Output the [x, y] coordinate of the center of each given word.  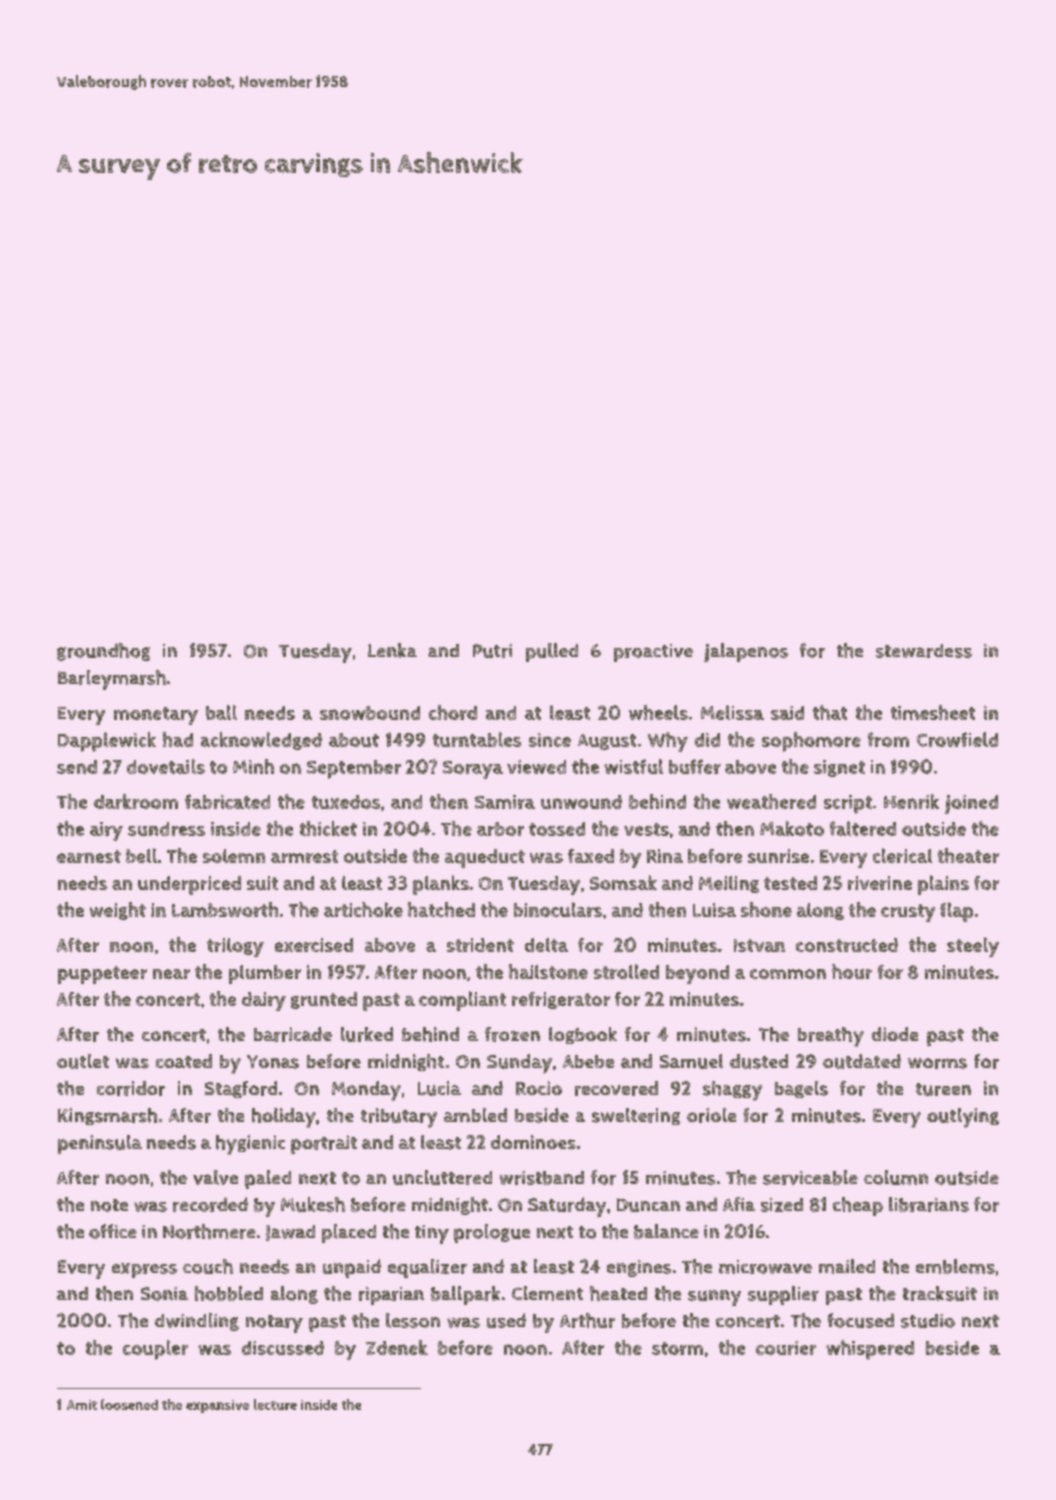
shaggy [732, 1091]
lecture [275, 1404]
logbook [583, 1035]
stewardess [924, 651]
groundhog [103, 652]
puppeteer [102, 975]
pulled [552, 652]
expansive [217, 1406]
